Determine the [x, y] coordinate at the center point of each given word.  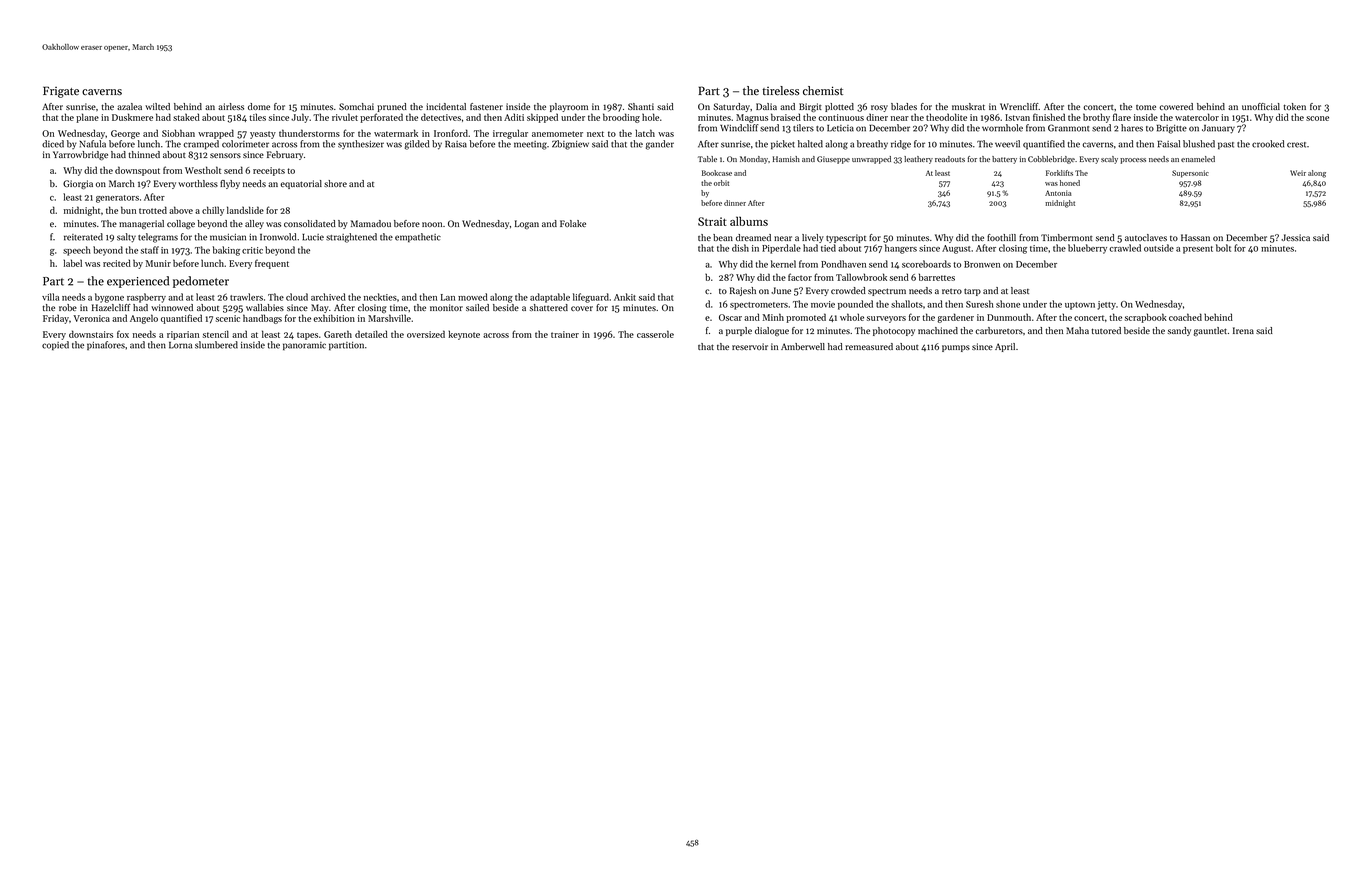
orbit [721, 183]
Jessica [1295, 237]
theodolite [946, 117]
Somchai [356, 106]
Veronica [91, 318]
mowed [473, 297]
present [1198, 250]
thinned [144, 154]
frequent [272, 264]
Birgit [810, 107]
